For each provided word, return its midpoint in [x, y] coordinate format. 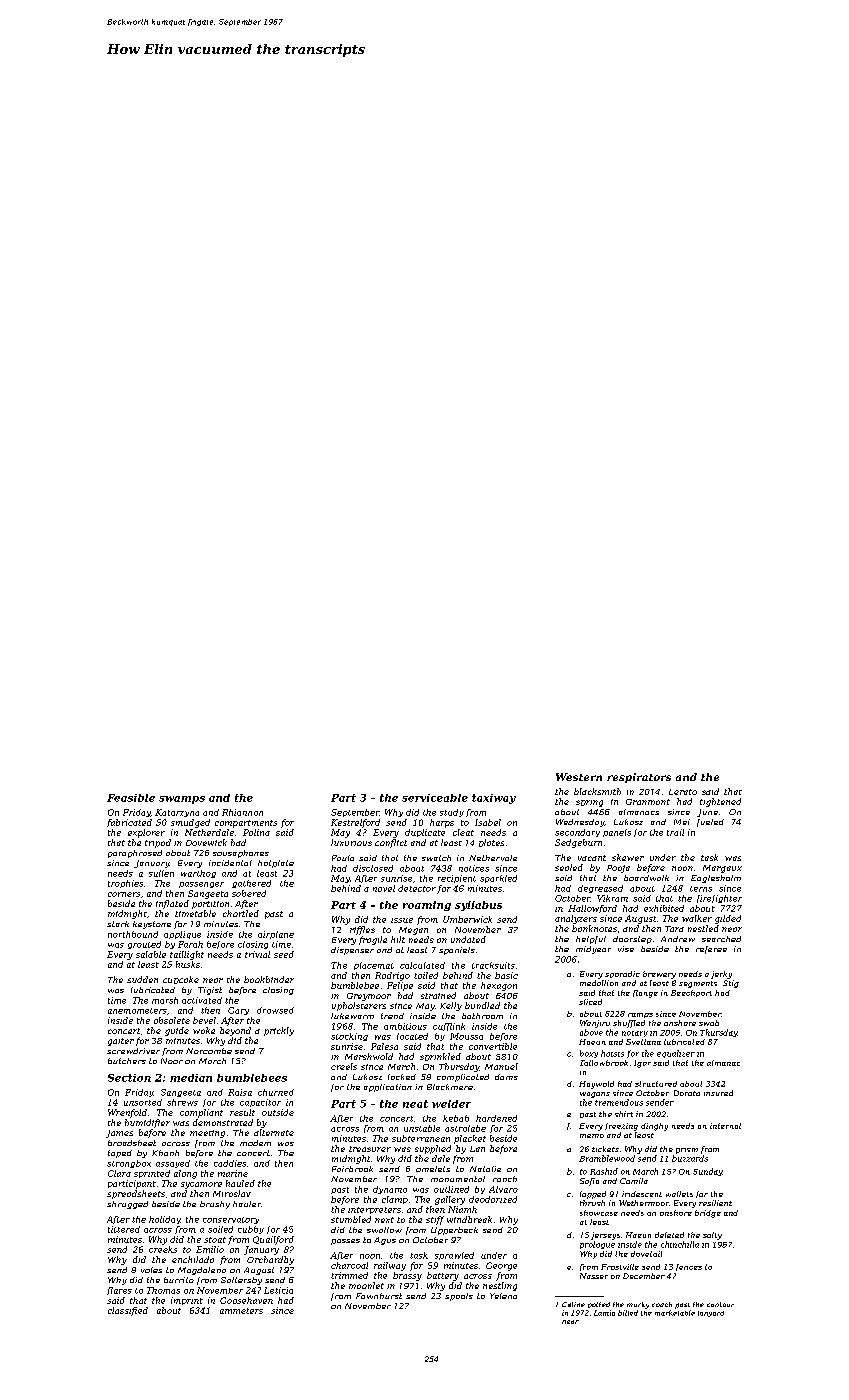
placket [470, 1139]
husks [188, 964]
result [242, 1112]
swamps [182, 800]
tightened [720, 802]
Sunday [707, 1172]
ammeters [241, 1311]
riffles [362, 930]
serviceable [435, 798]
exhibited [664, 908]
